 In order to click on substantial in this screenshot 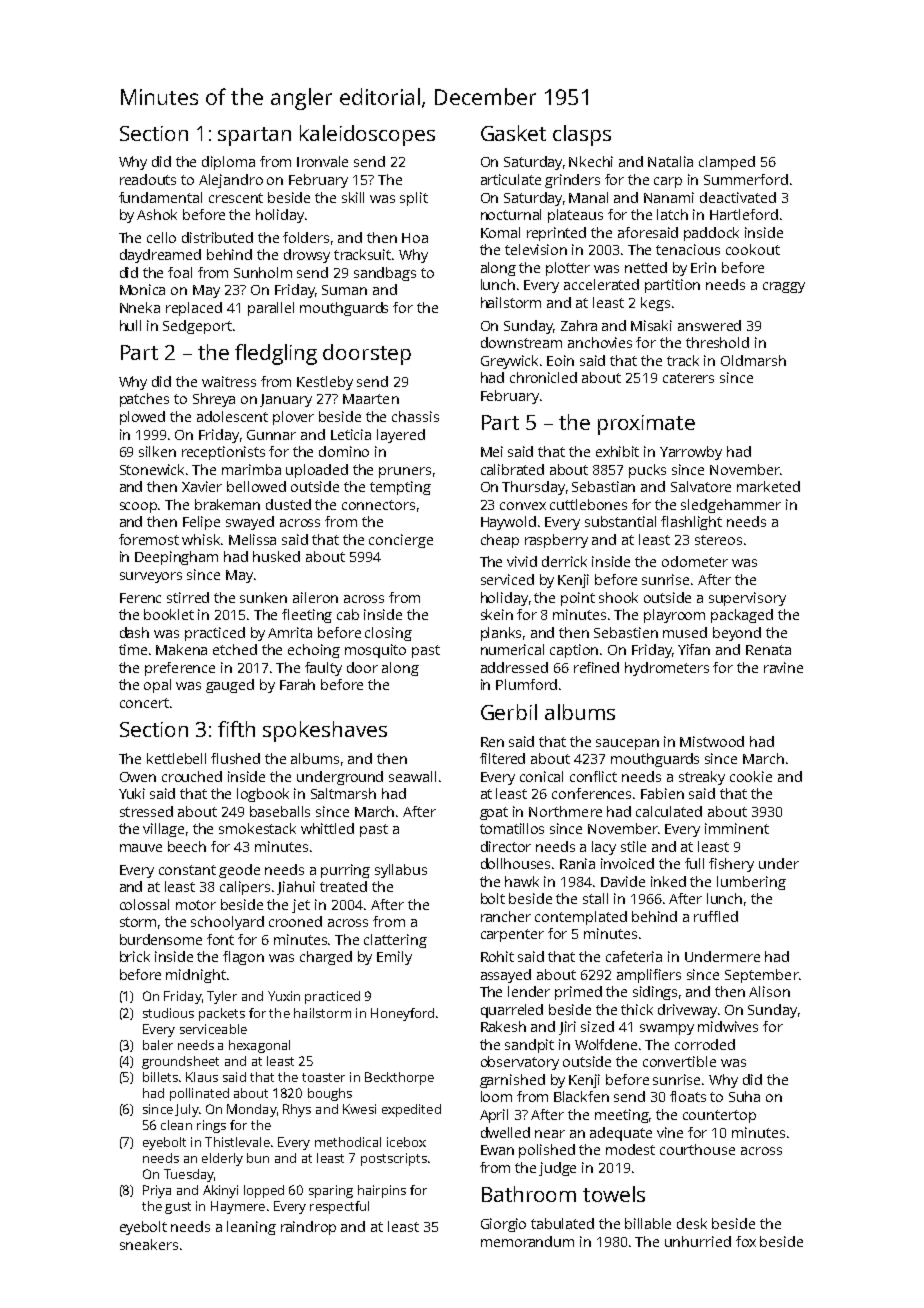, I will do `click(620, 521)`.
